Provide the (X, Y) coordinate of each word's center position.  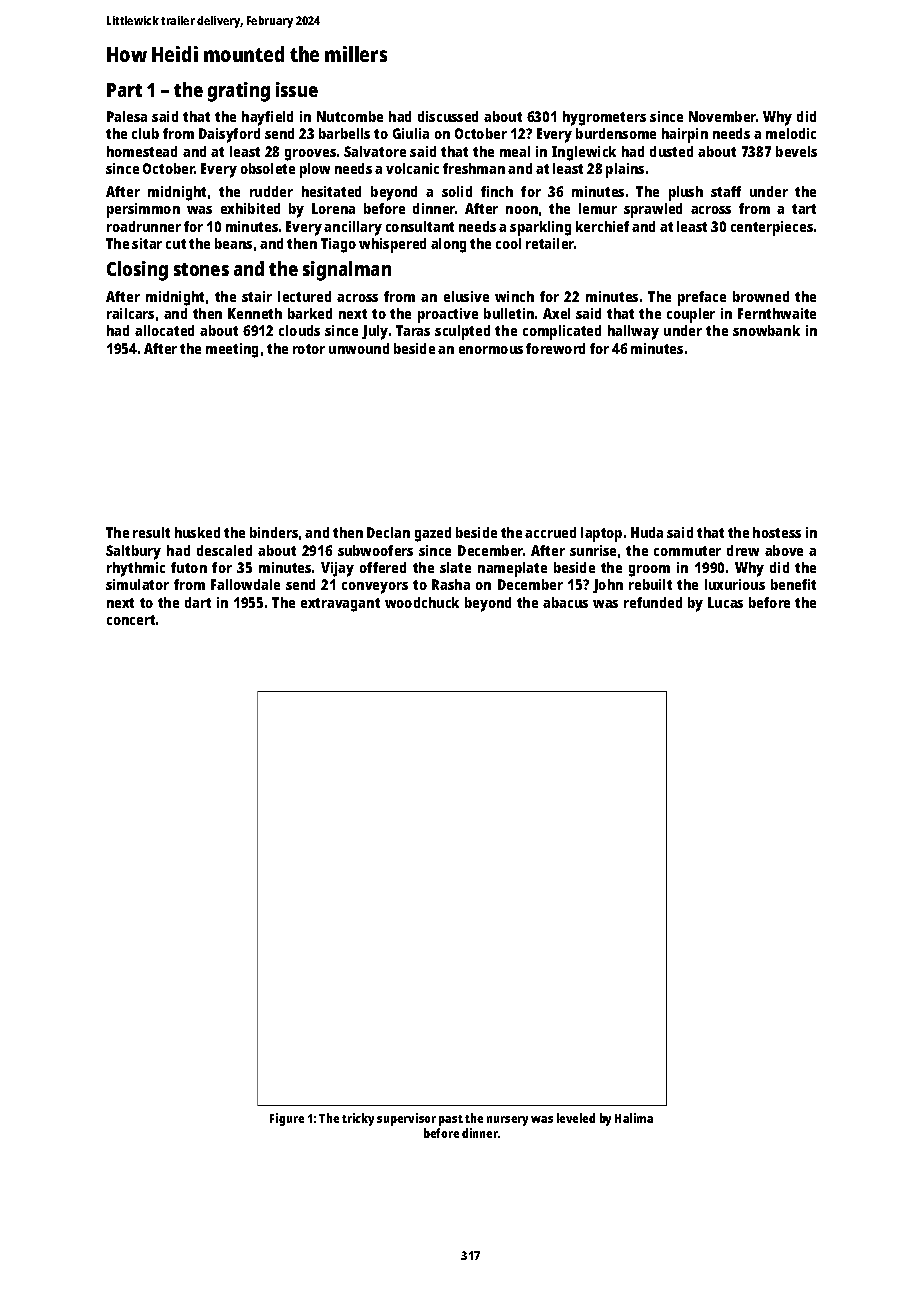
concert (131, 620)
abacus (565, 602)
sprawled (653, 210)
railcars (130, 313)
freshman (474, 168)
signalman (347, 271)
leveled (576, 1118)
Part (124, 90)
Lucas (725, 602)
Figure (287, 1119)
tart (804, 209)
